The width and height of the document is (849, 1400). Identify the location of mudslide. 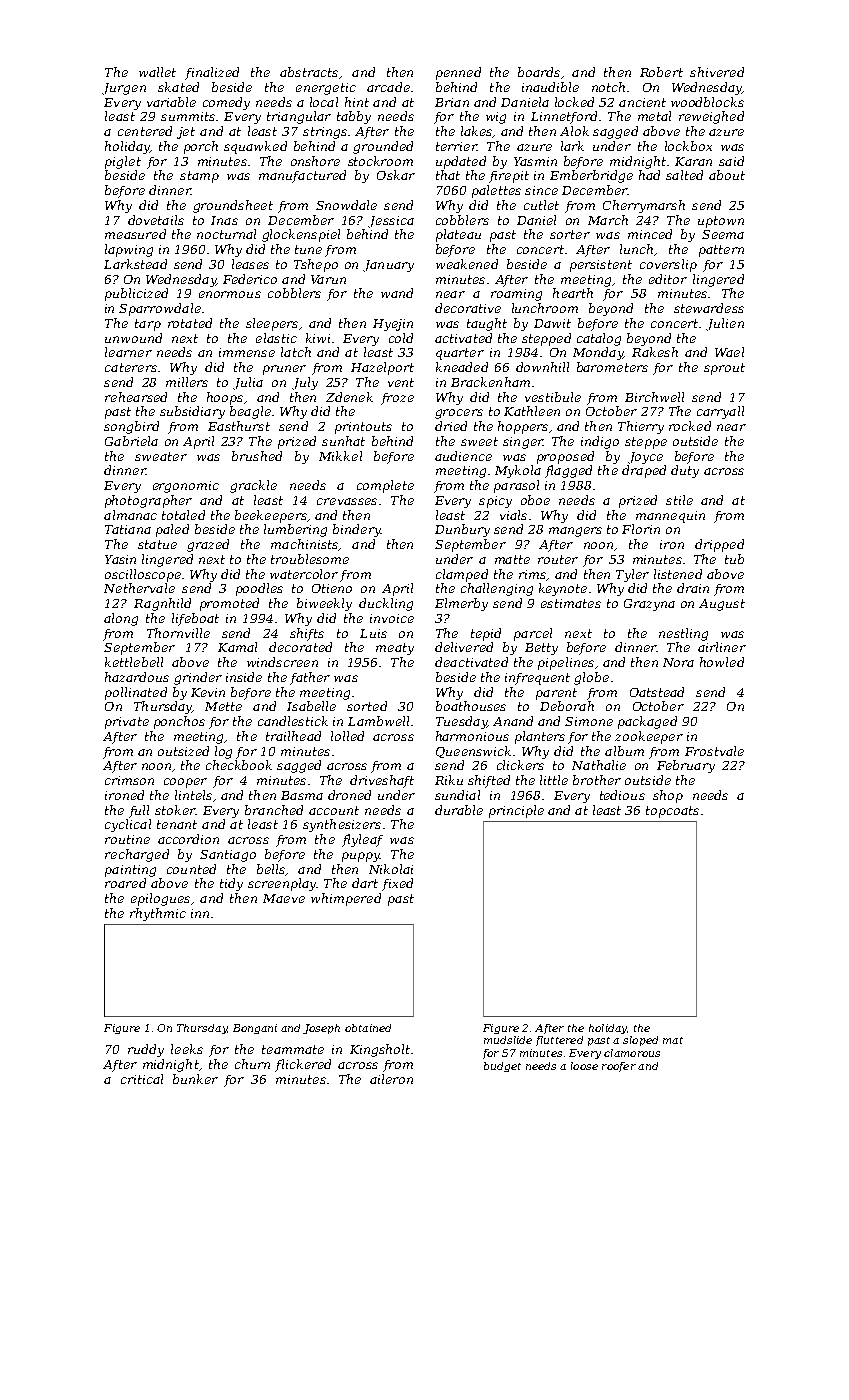
(508, 1040).
